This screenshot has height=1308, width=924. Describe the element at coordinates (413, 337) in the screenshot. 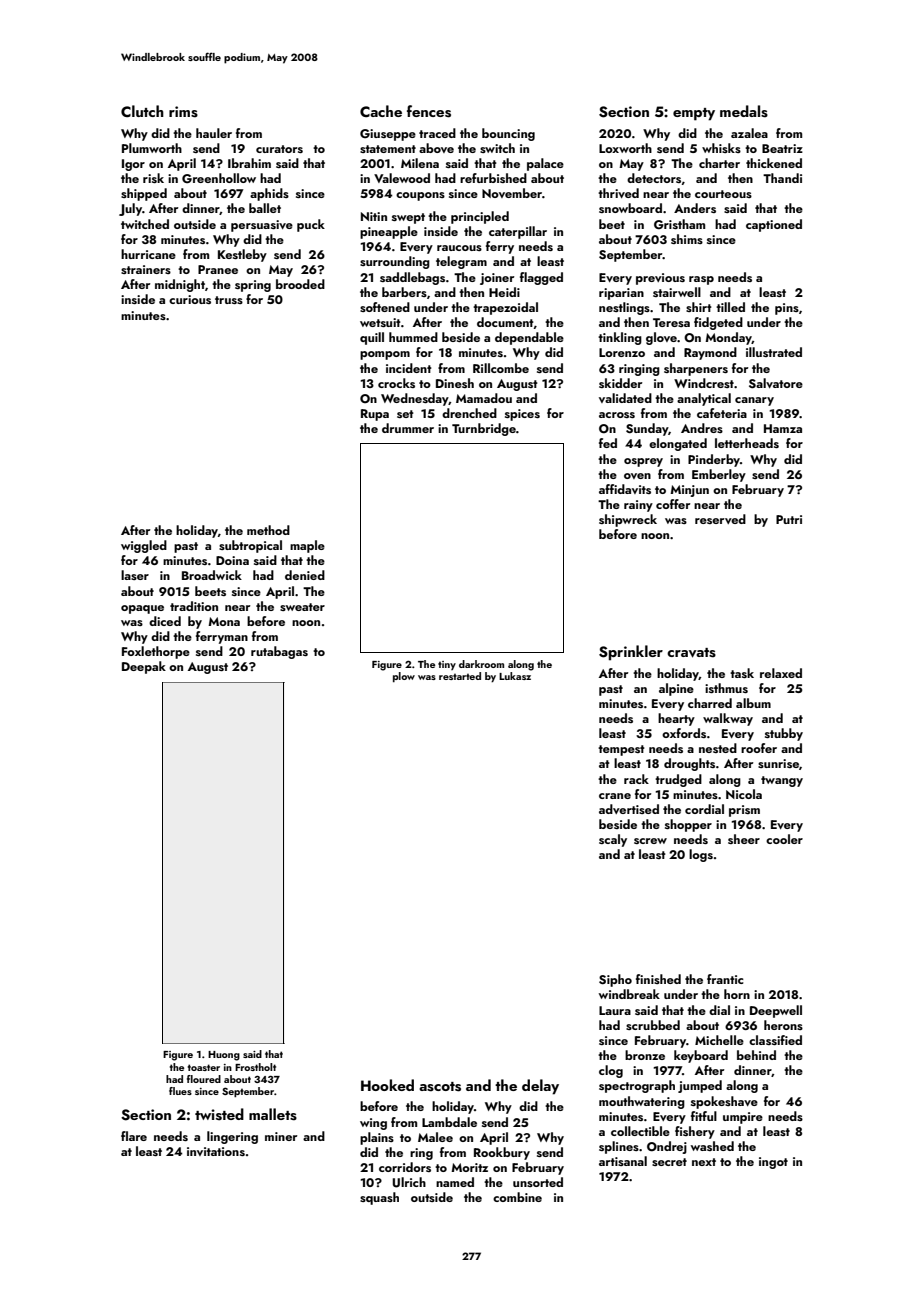

I see `hummed` at that location.
